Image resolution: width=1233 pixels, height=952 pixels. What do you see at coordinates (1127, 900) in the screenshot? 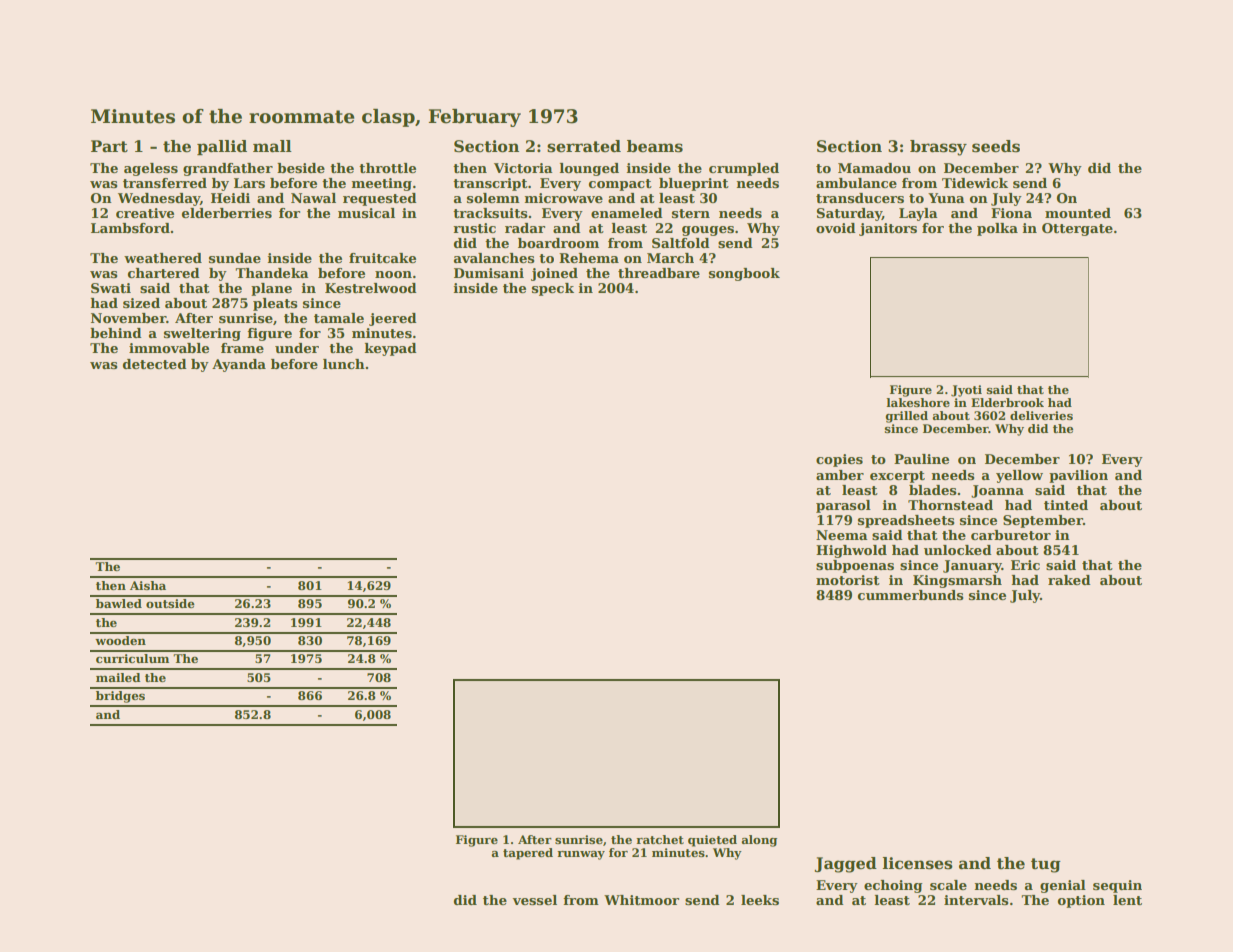
I see `lent` at bounding box center [1127, 900].
